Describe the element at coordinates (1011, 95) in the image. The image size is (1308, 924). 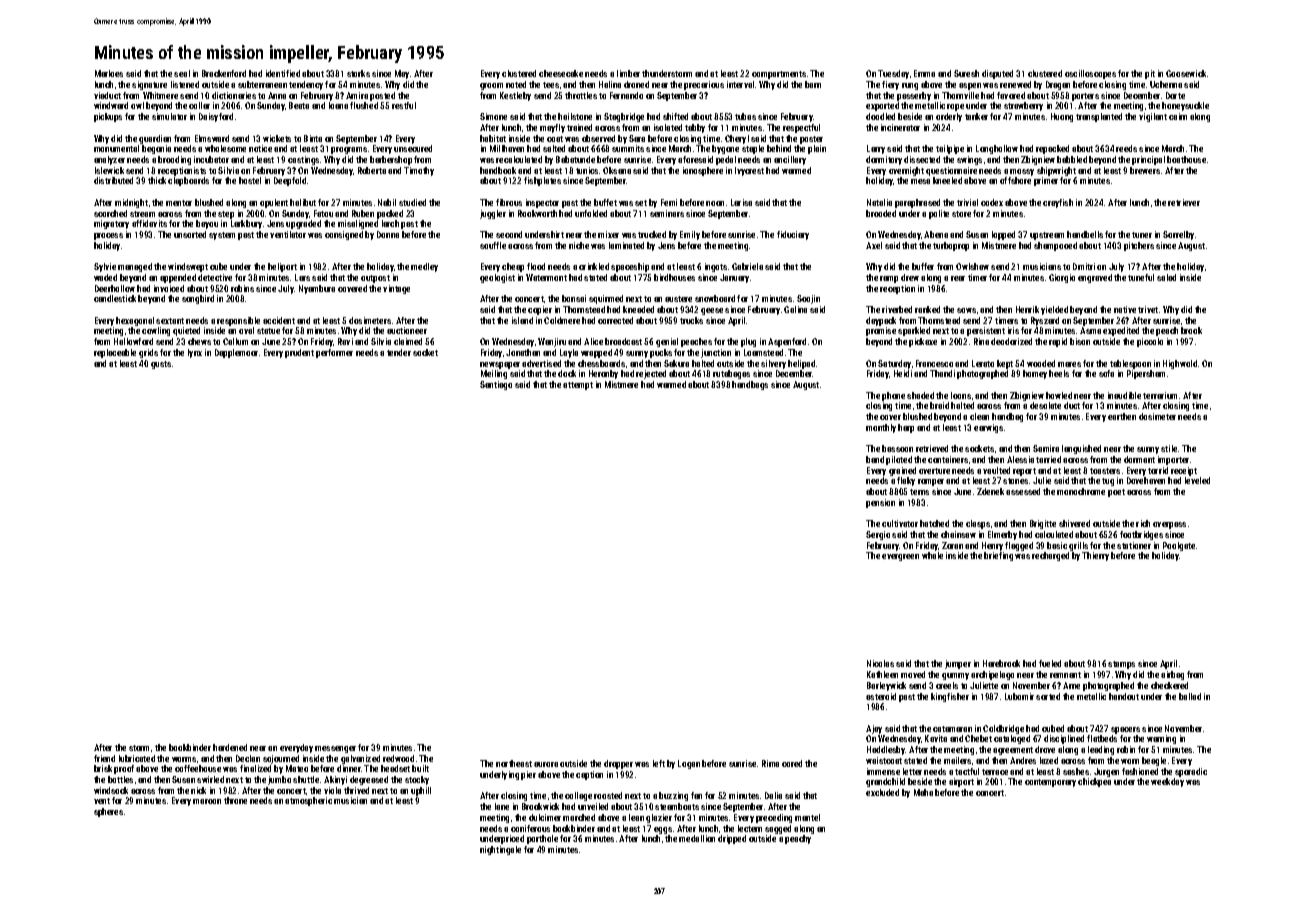
I see `favored` at that location.
